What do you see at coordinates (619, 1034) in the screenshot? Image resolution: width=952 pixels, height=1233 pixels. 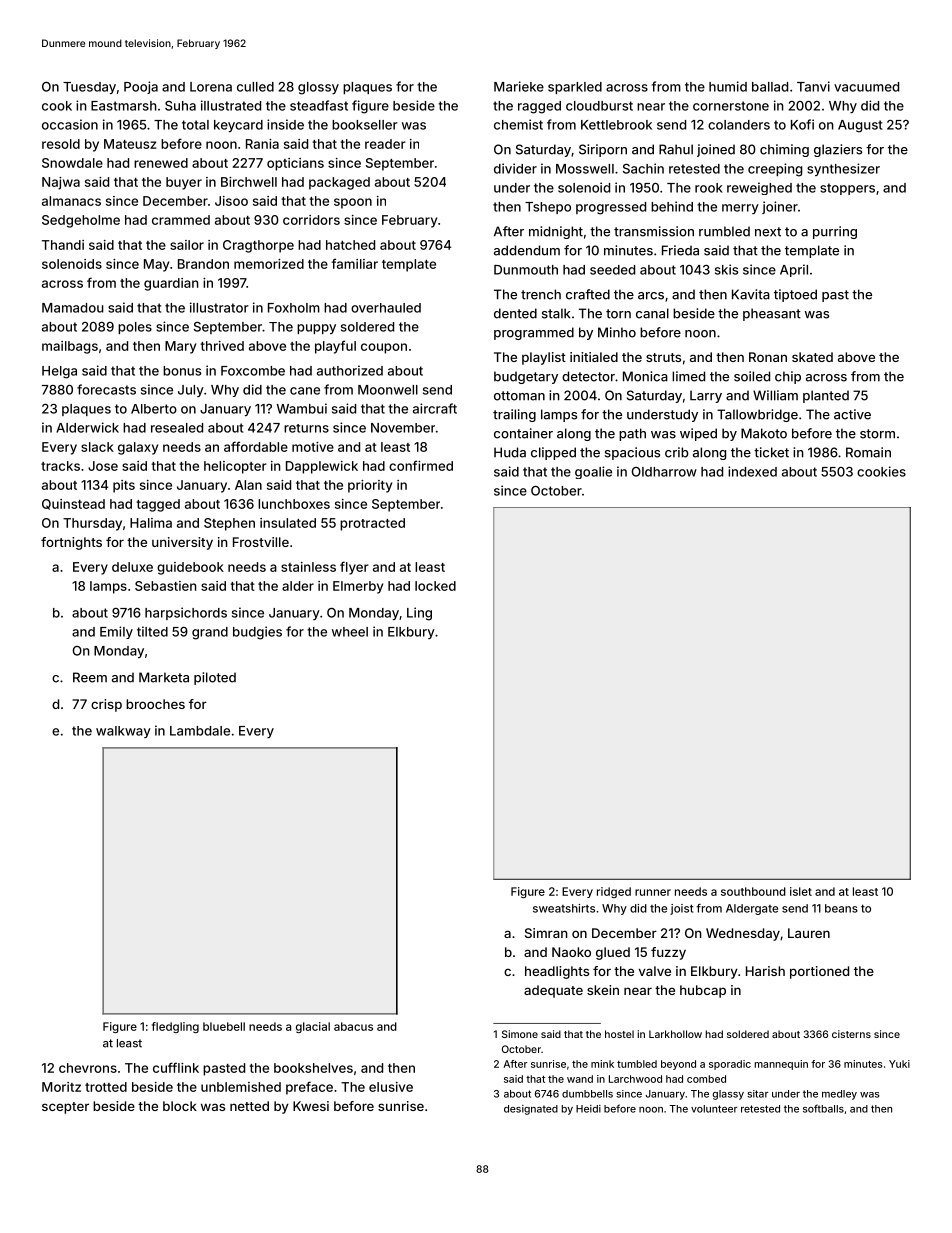 I see `hostel` at bounding box center [619, 1034].
